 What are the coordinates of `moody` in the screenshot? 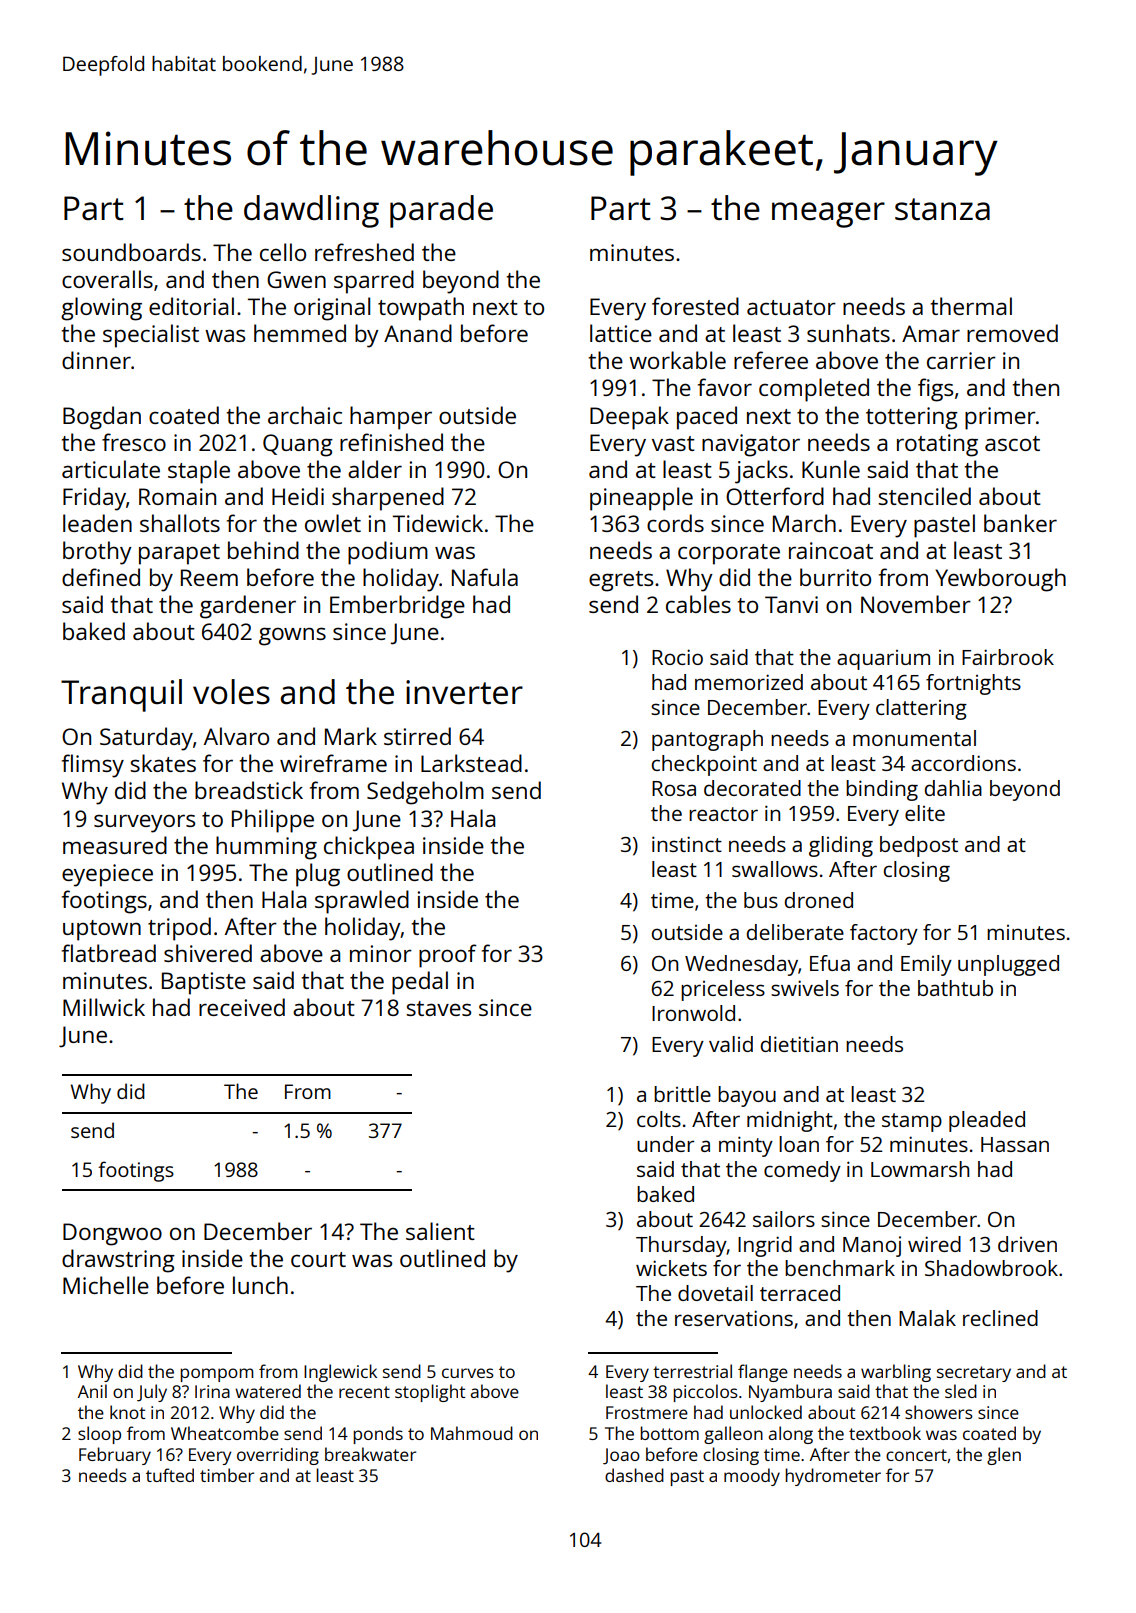 It's located at (752, 1477).
